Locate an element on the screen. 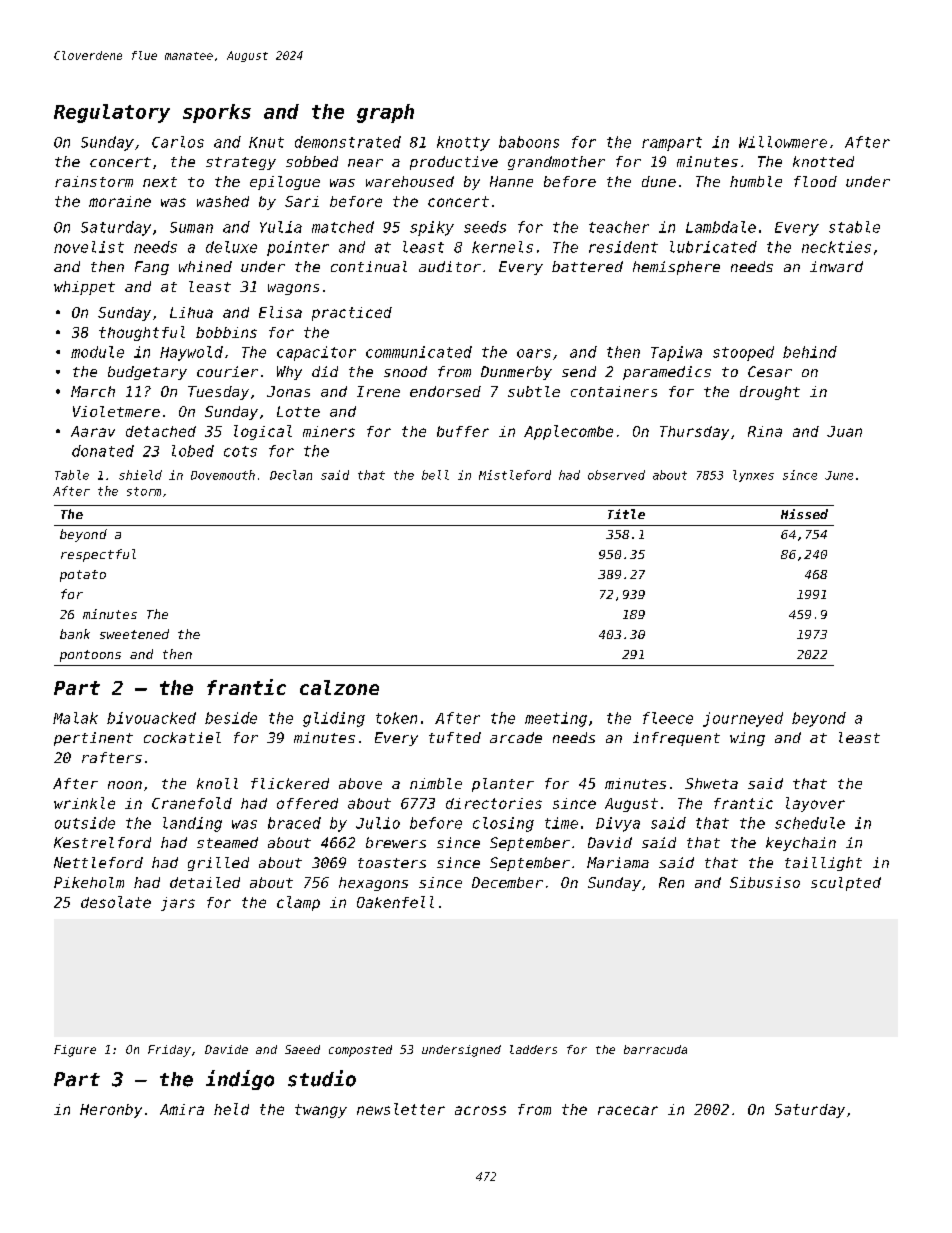 The height and width of the screenshot is (1233, 952). Amira is located at coordinates (182, 1109).
